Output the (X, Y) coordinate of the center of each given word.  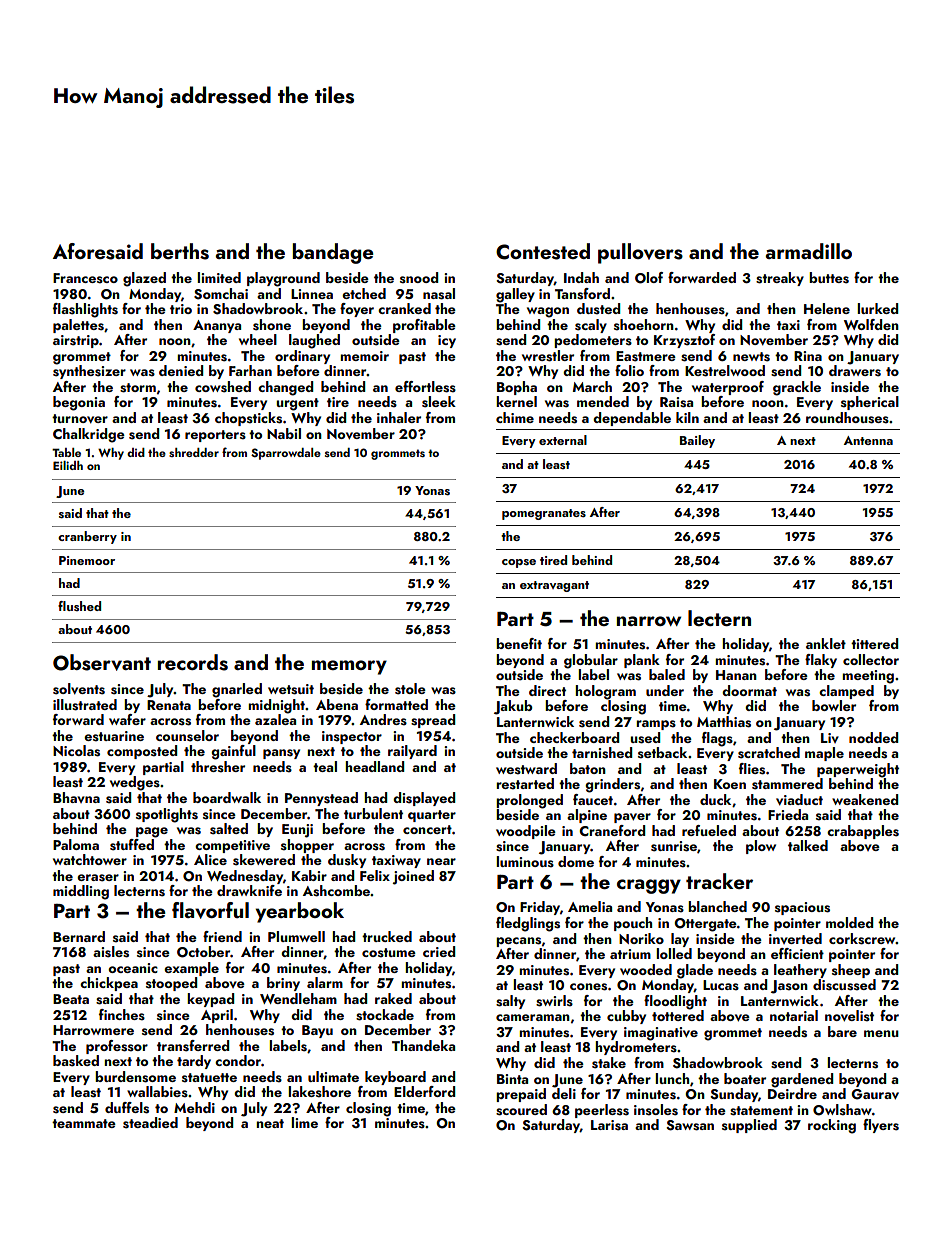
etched (364, 293)
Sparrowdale (286, 454)
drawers (855, 371)
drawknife (249, 890)
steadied (150, 1123)
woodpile (526, 832)
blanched (717, 906)
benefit (519, 643)
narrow (649, 621)
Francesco (85, 278)
